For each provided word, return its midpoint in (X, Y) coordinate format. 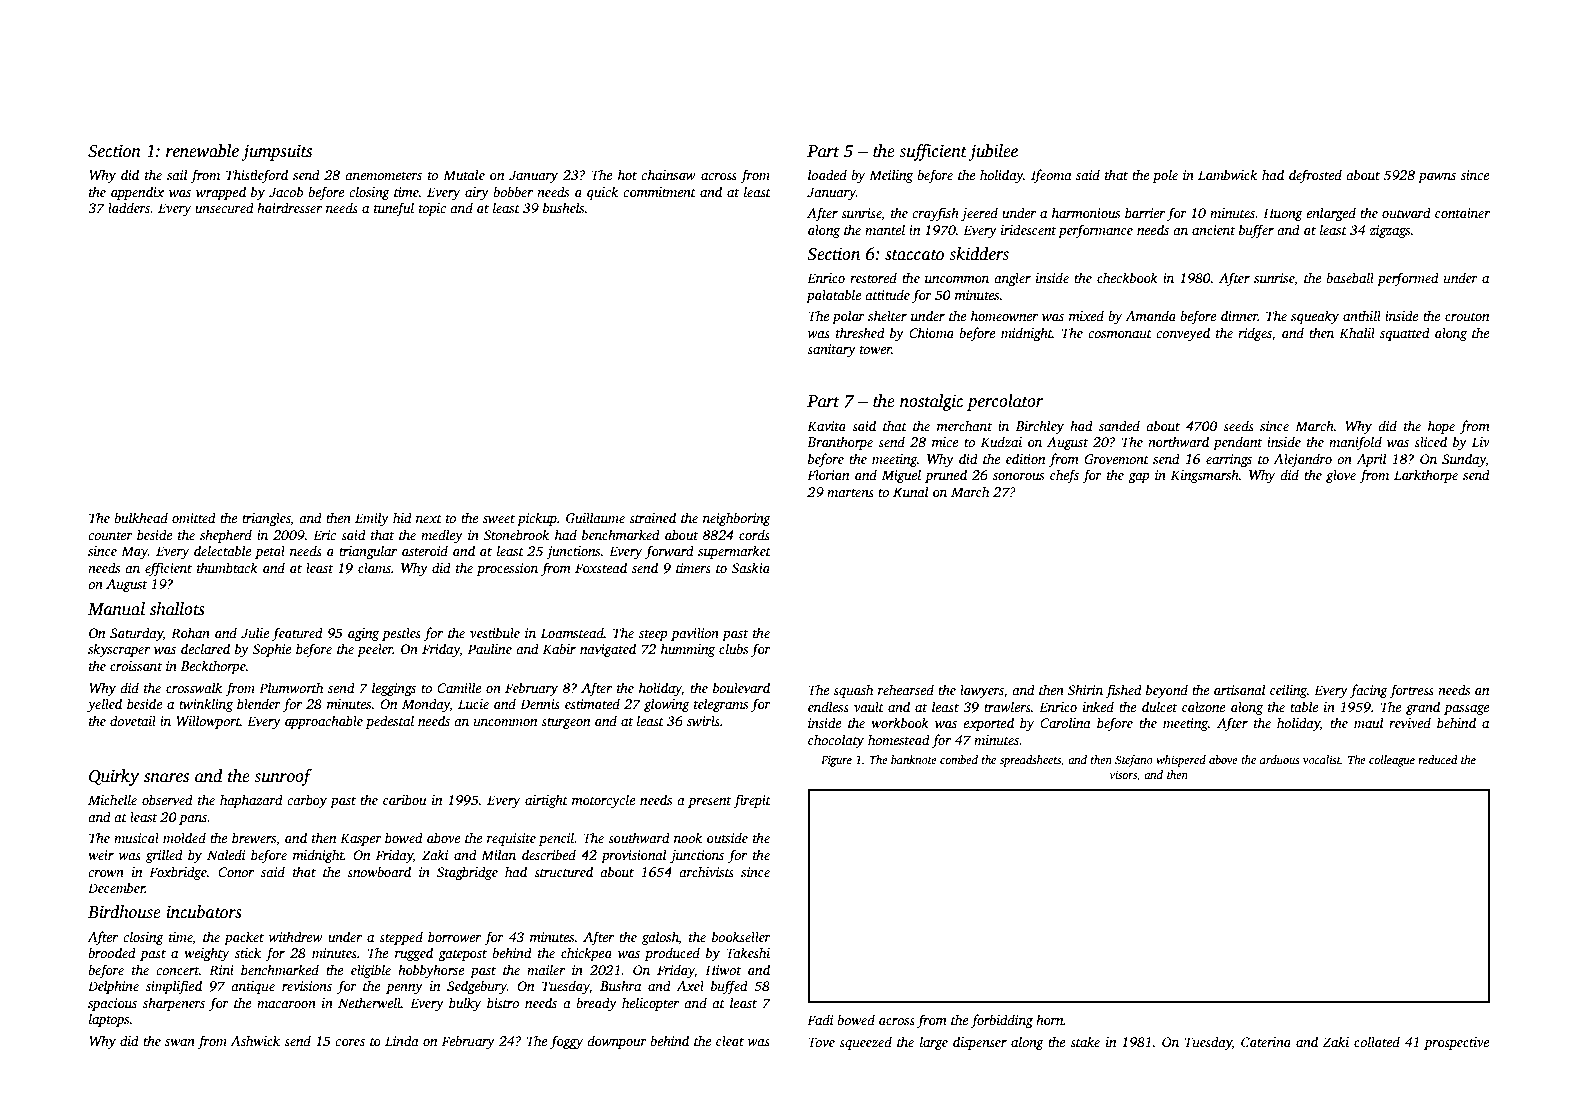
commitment (659, 192)
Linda (402, 1040)
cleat (730, 1040)
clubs (733, 648)
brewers (254, 837)
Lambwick (1227, 174)
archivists (706, 871)
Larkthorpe (1426, 476)
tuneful (394, 209)
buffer (1256, 231)
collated (1377, 1041)
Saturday (136, 634)
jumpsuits (277, 152)
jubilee (993, 152)
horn (1050, 1019)
